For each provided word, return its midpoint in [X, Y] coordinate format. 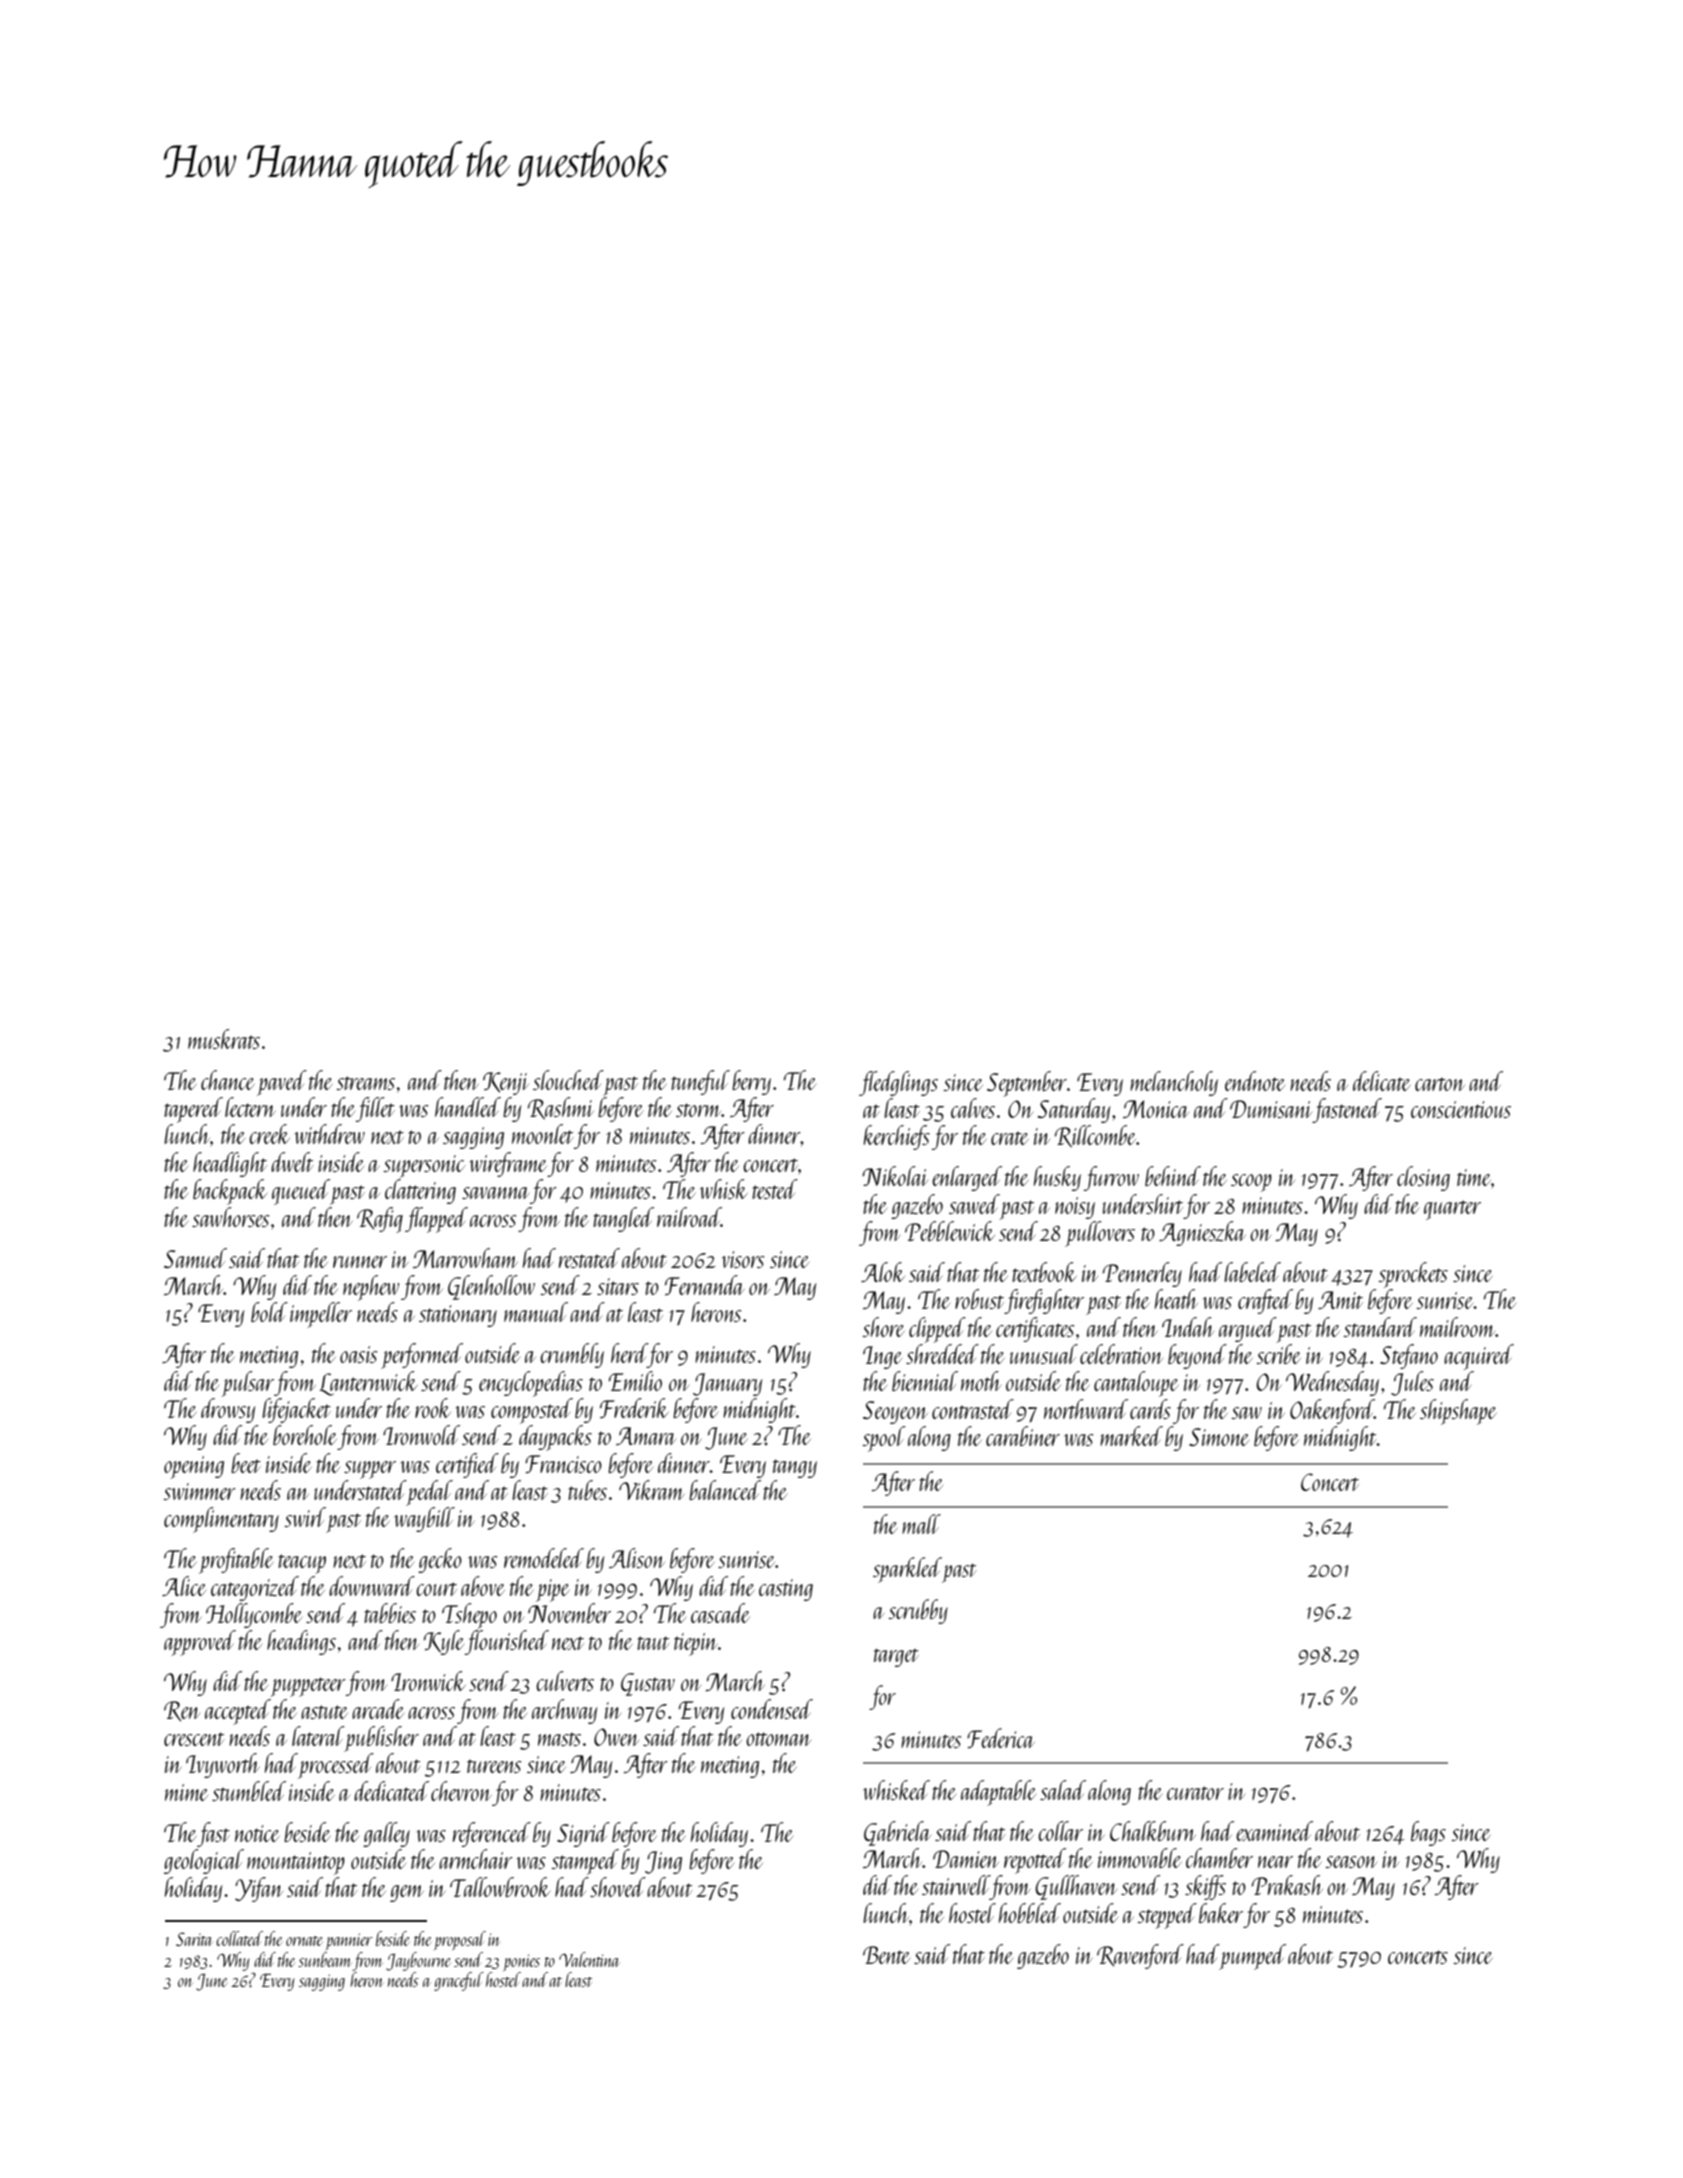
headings [301, 1642]
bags [1428, 1833]
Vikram [651, 1490]
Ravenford [1140, 1956]
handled [468, 1107]
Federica [1001, 1738]
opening [194, 1467]
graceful [459, 1981]
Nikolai [895, 1176]
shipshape [1458, 1412]
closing [1423, 1178]
